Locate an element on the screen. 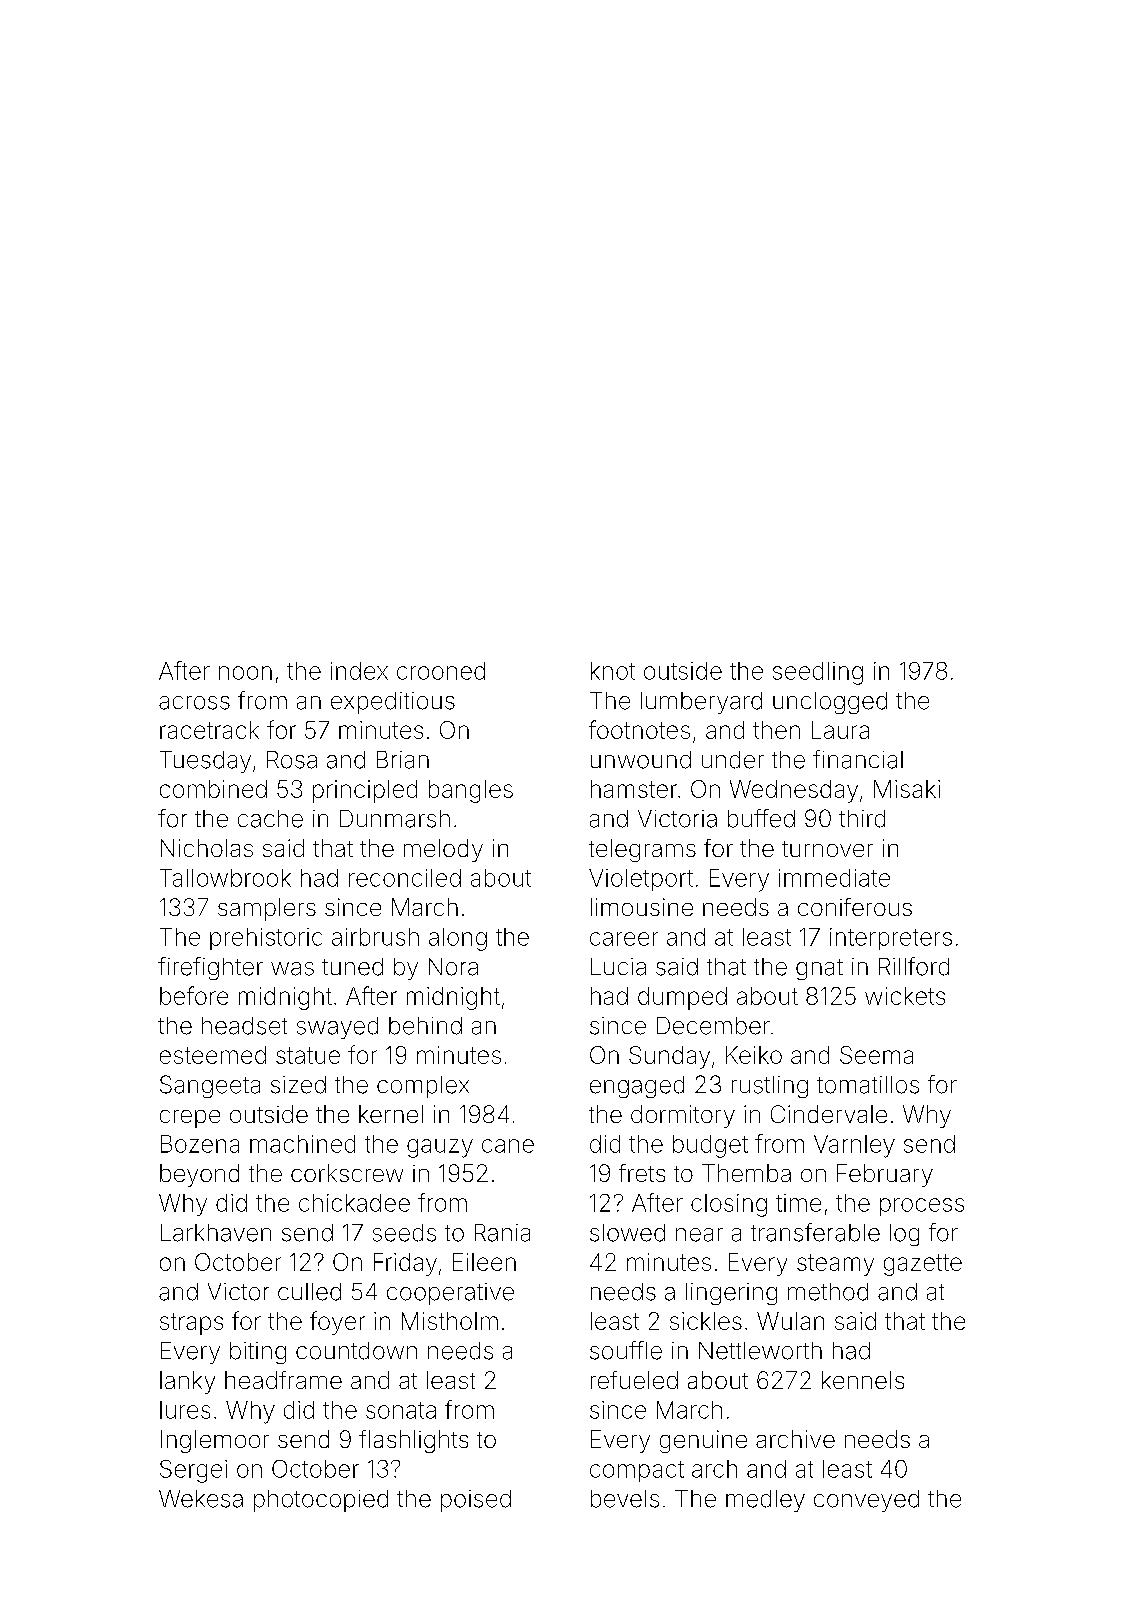 This screenshot has height=1597, width=1125. beyond is located at coordinates (199, 1175).
